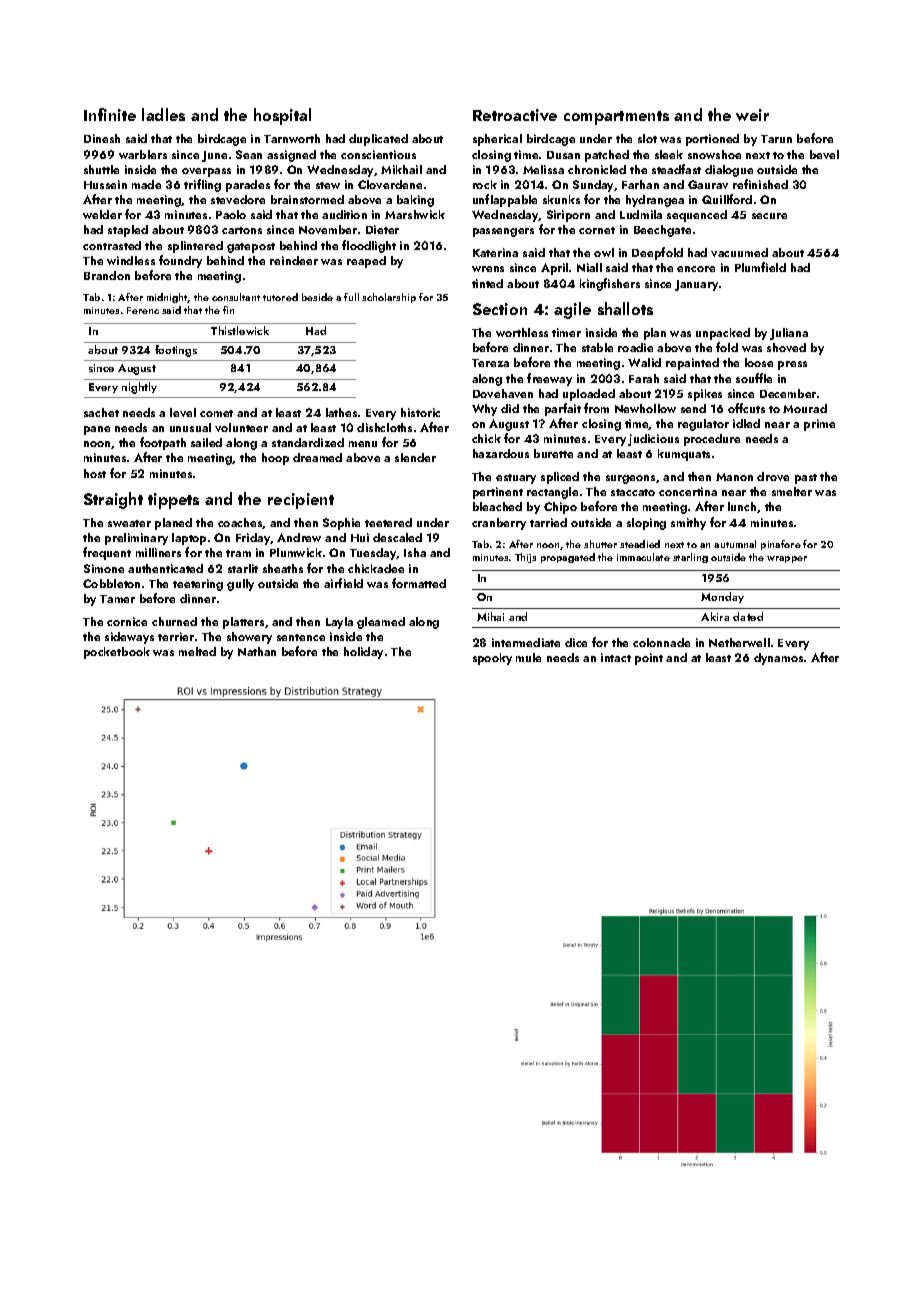 The image size is (924, 1308). What do you see at coordinates (492, 659) in the screenshot?
I see `spooky` at bounding box center [492, 659].
